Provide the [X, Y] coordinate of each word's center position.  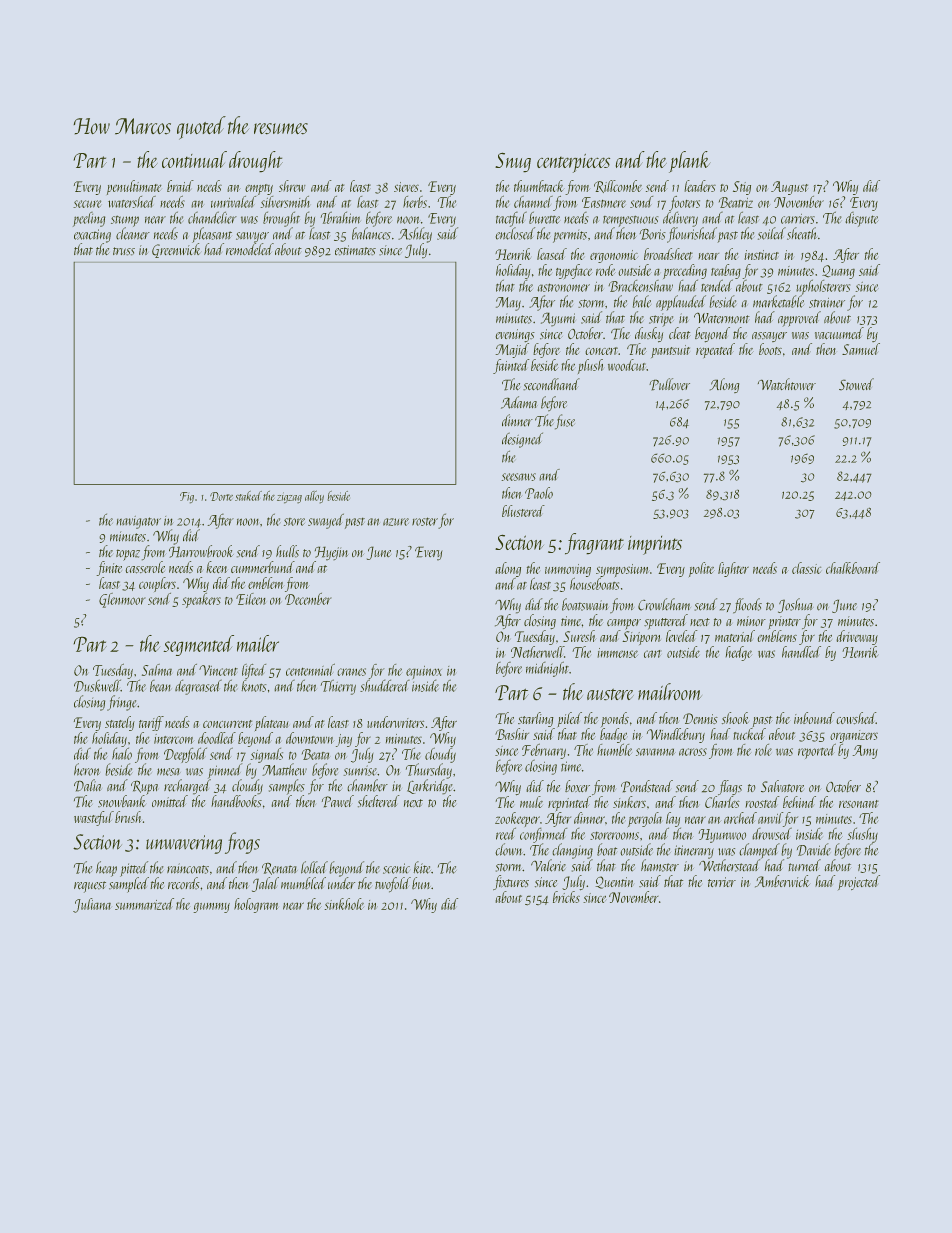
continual [194, 159]
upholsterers [823, 287]
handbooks [236, 801]
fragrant [594, 544]
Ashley [415, 235]
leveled [682, 636]
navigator [138, 522]
